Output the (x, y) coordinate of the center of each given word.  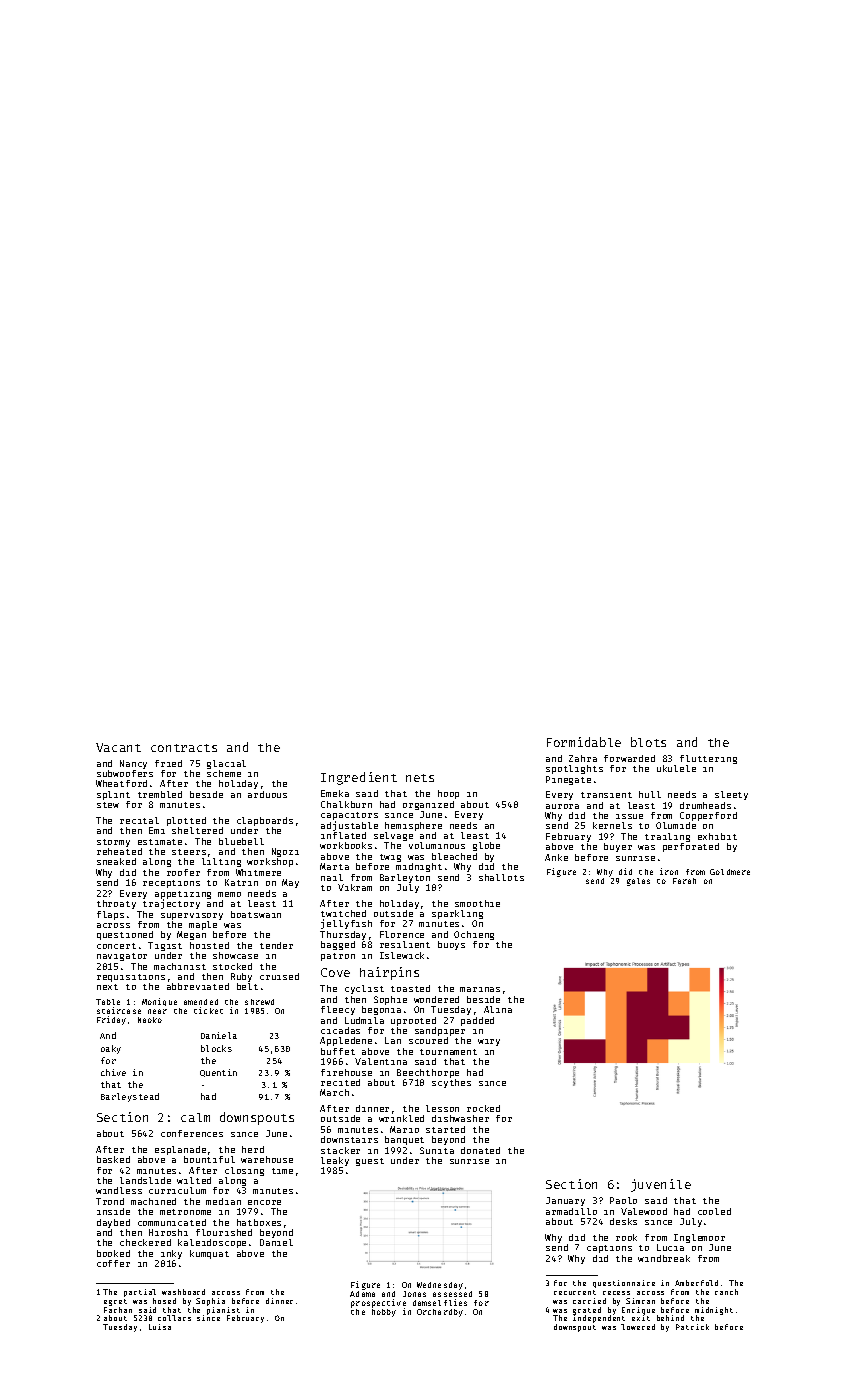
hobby (384, 1313)
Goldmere (730, 872)
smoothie (477, 903)
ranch (726, 1292)
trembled (160, 794)
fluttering (708, 759)
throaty (116, 904)
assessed (452, 1294)
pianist (223, 1311)
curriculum (177, 1190)
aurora (562, 806)
